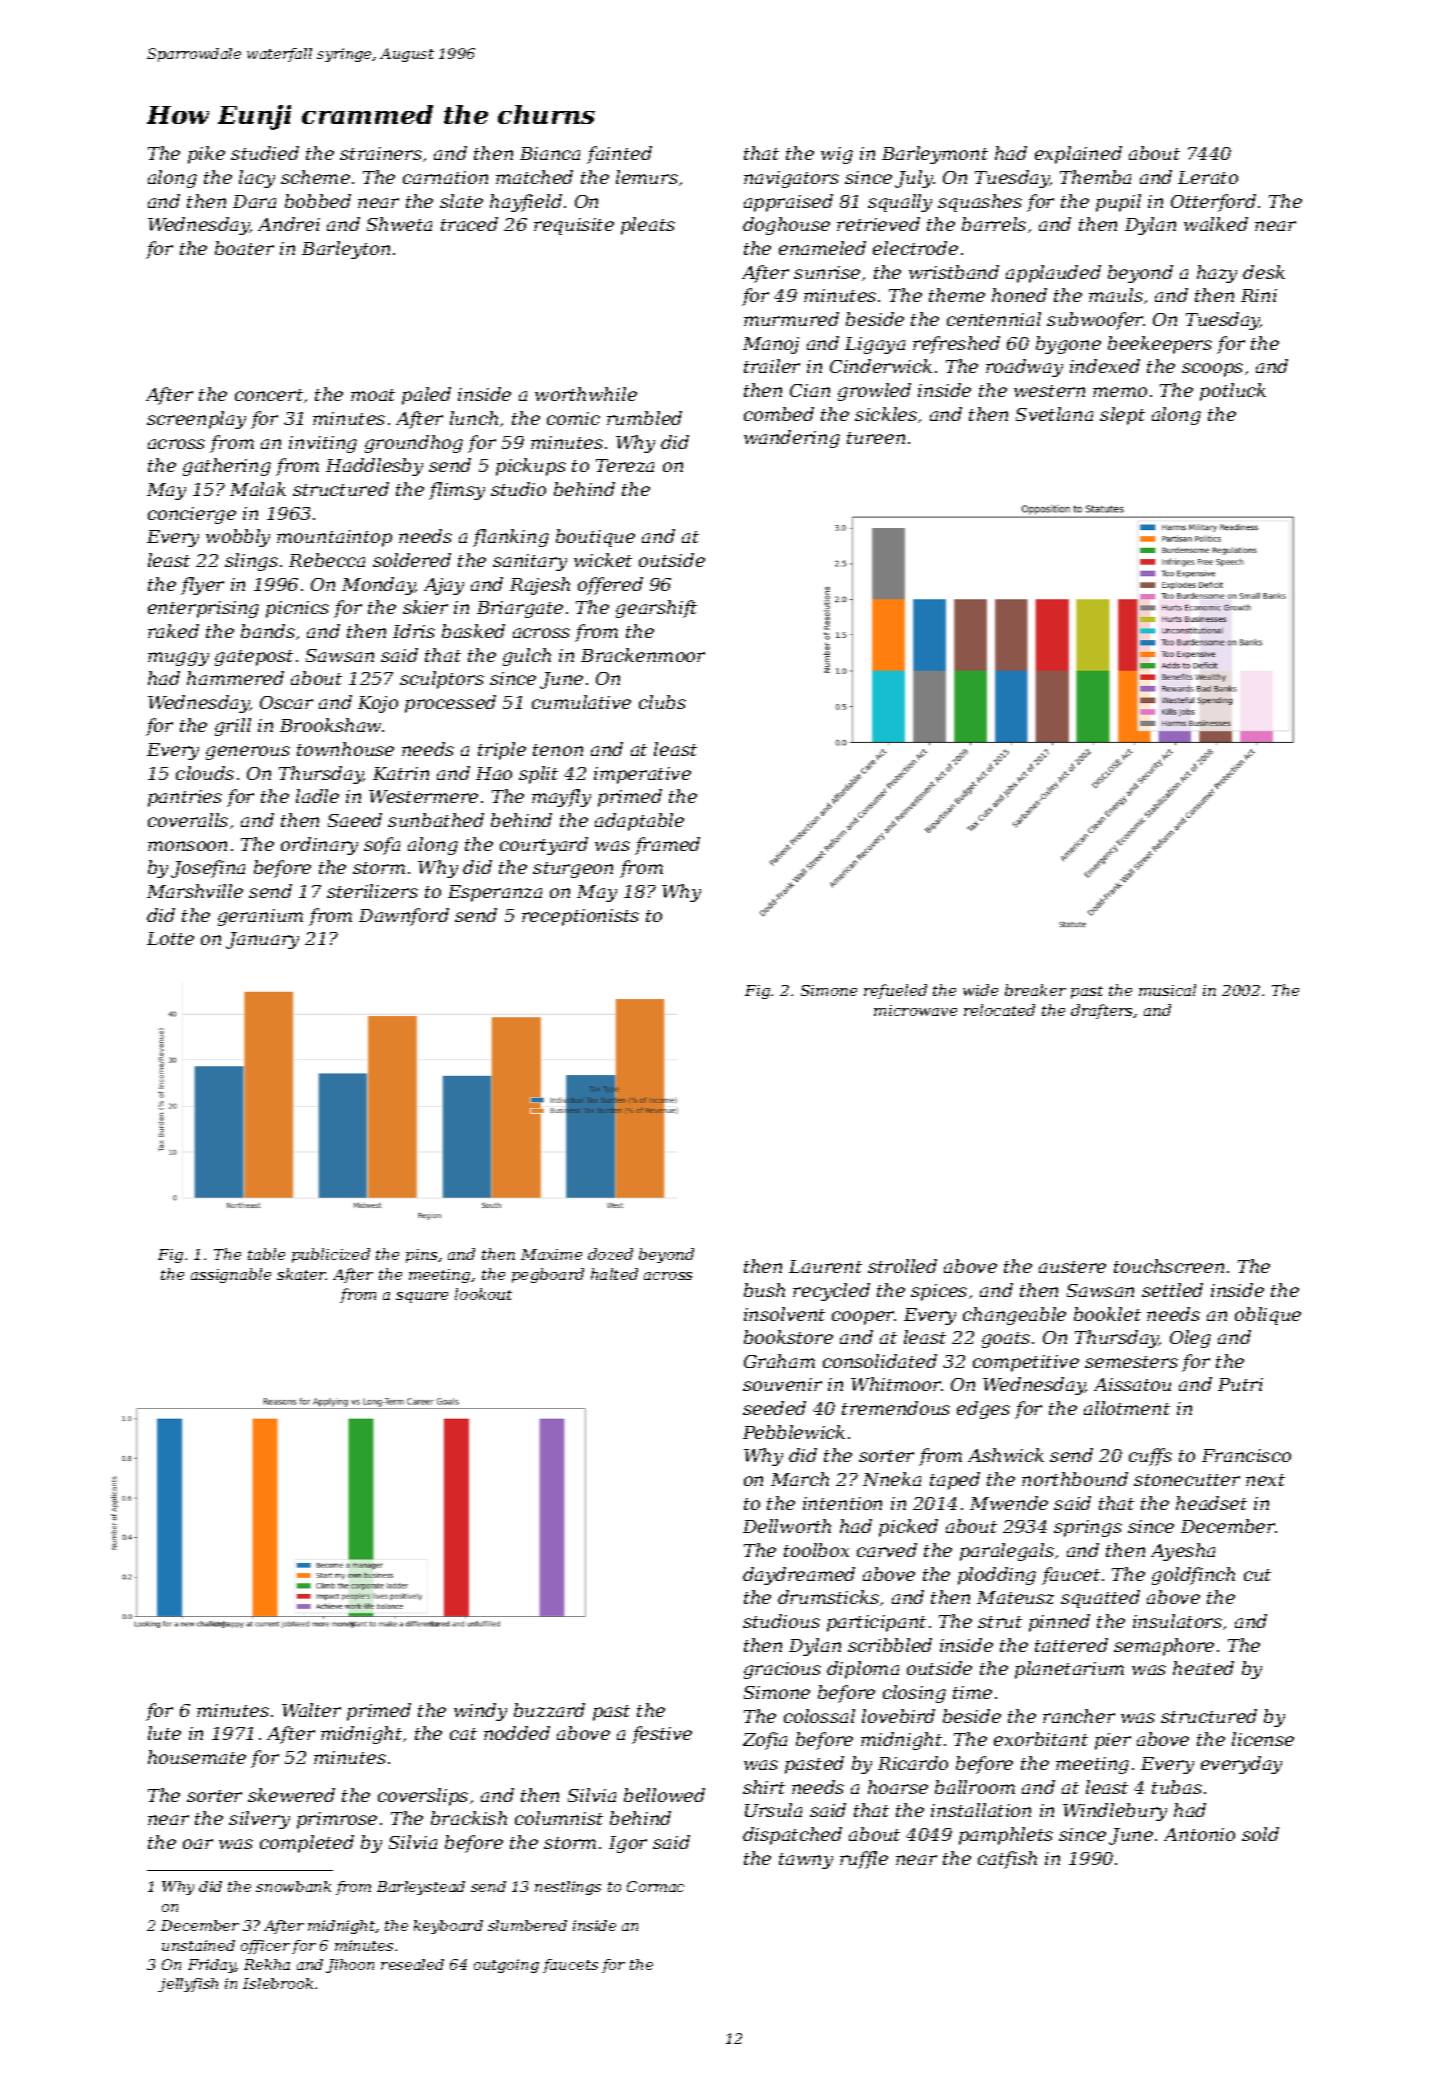 The image size is (1450, 2100). I want to click on framed, so click(667, 846).
